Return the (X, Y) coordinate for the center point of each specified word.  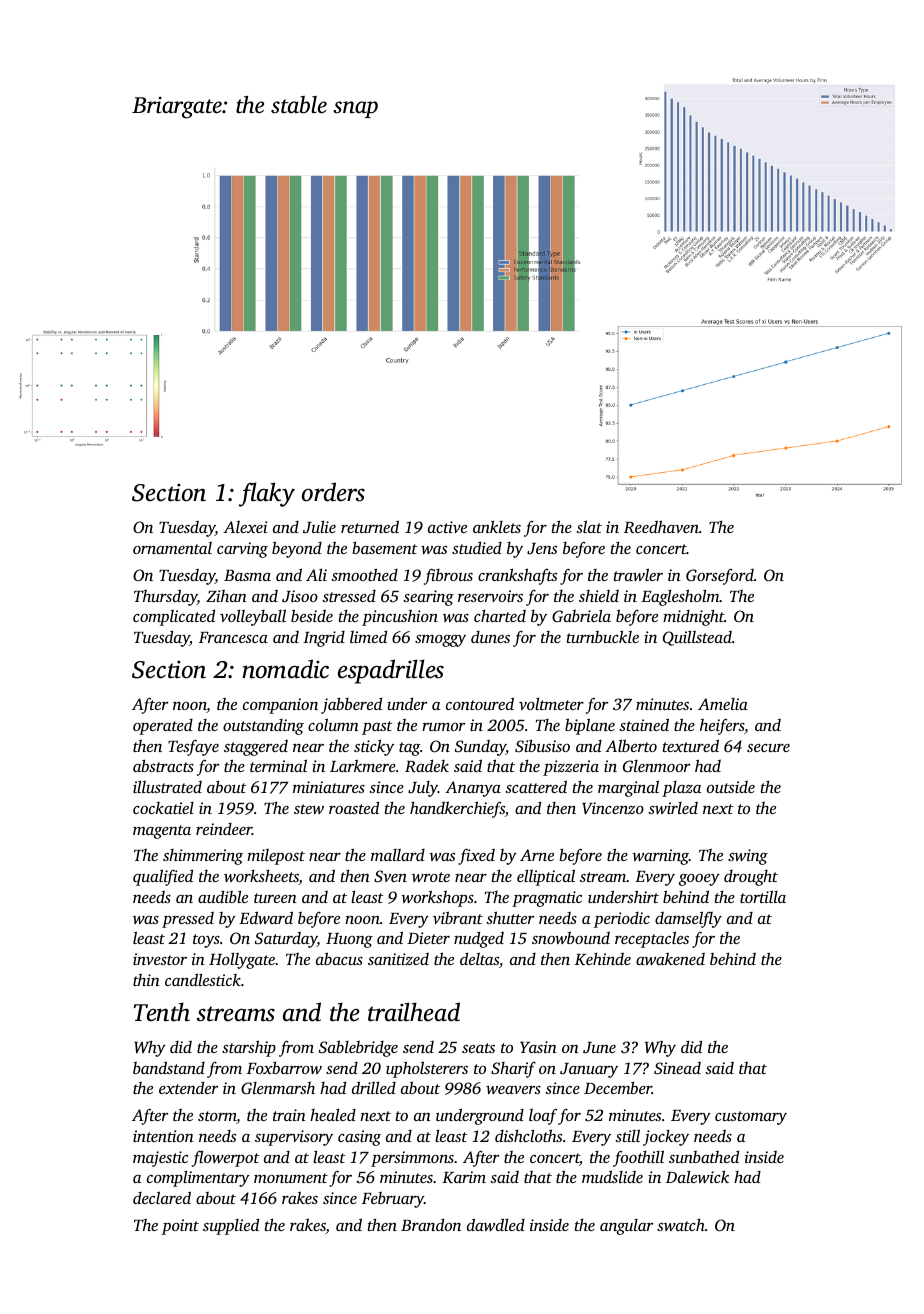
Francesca (233, 637)
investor (160, 959)
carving (242, 550)
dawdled (496, 1224)
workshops (437, 898)
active (447, 527)
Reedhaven (661, 526)
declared (162, 1197)
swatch (681, 1225)
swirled (673, 808)
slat (589, 526)
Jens (542, 549)
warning (660, 857)
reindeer (224, 829)
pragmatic (547, 899)
